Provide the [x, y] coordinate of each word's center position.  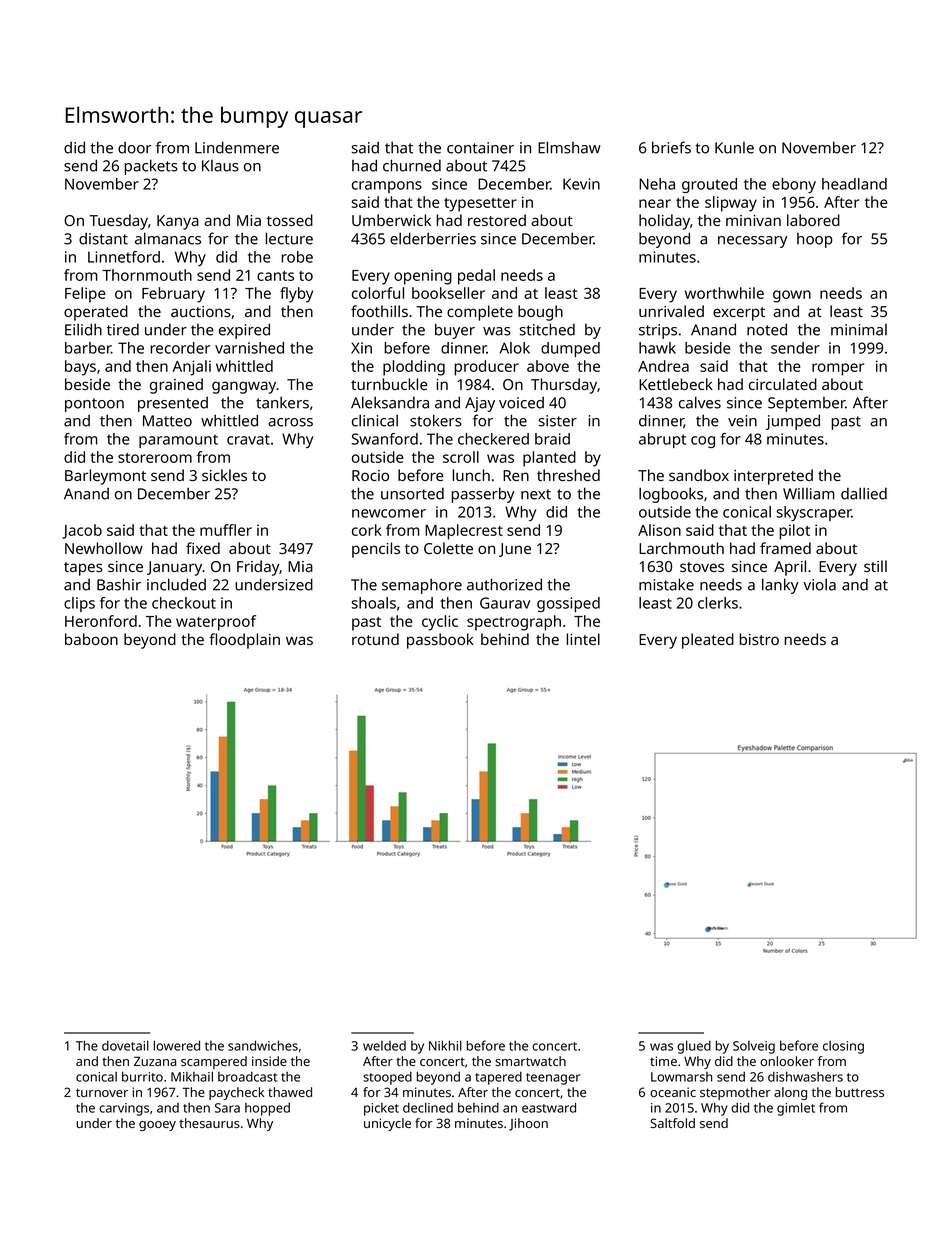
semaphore [422, 586]
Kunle [734, 148]
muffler [226, 530]
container [480, 148]
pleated [708, 641]
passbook [440, 641]
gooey [157, 1126]
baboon [91, 639]
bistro [759, 639]
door [134, 148]
